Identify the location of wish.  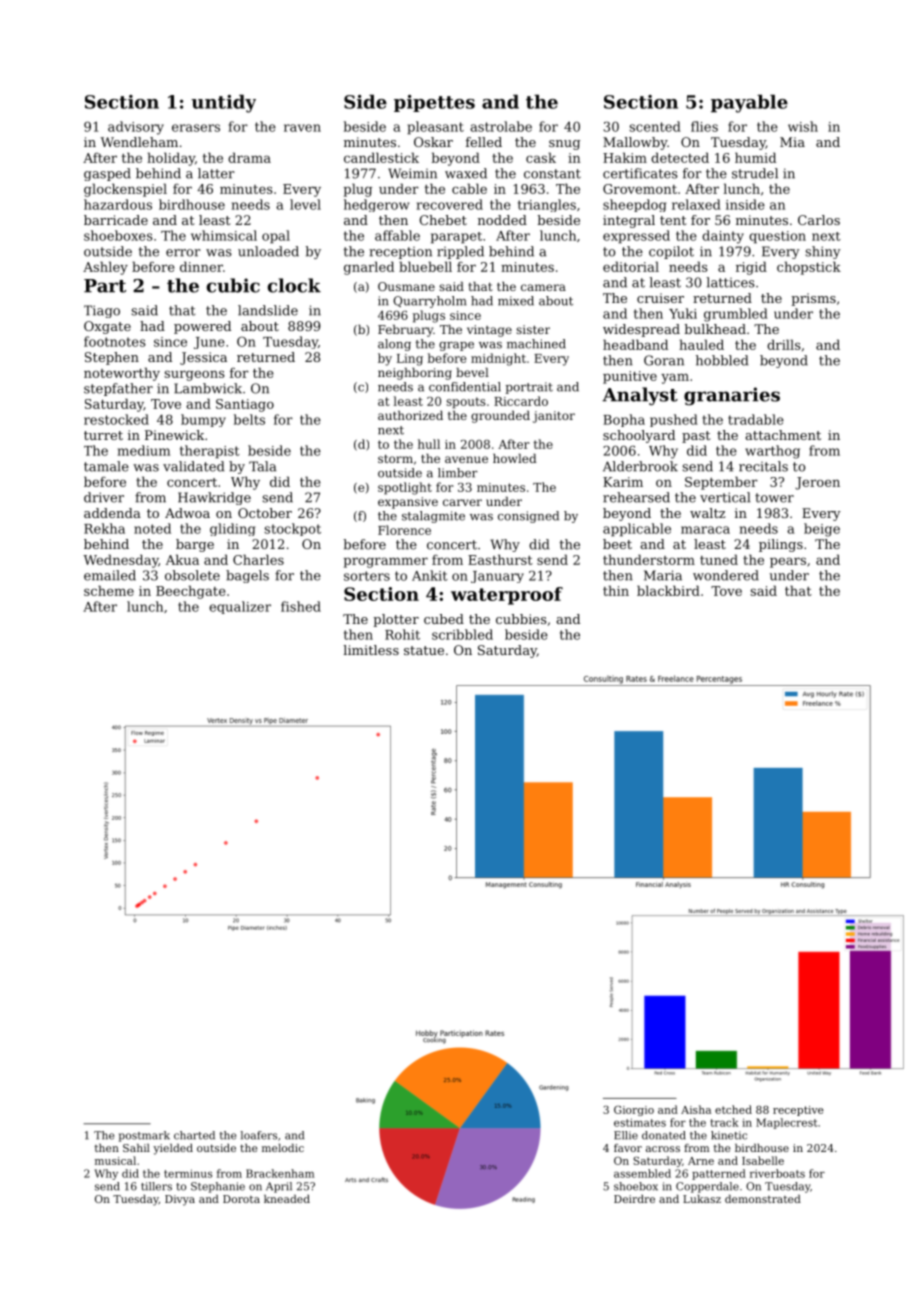
(803, 126).
